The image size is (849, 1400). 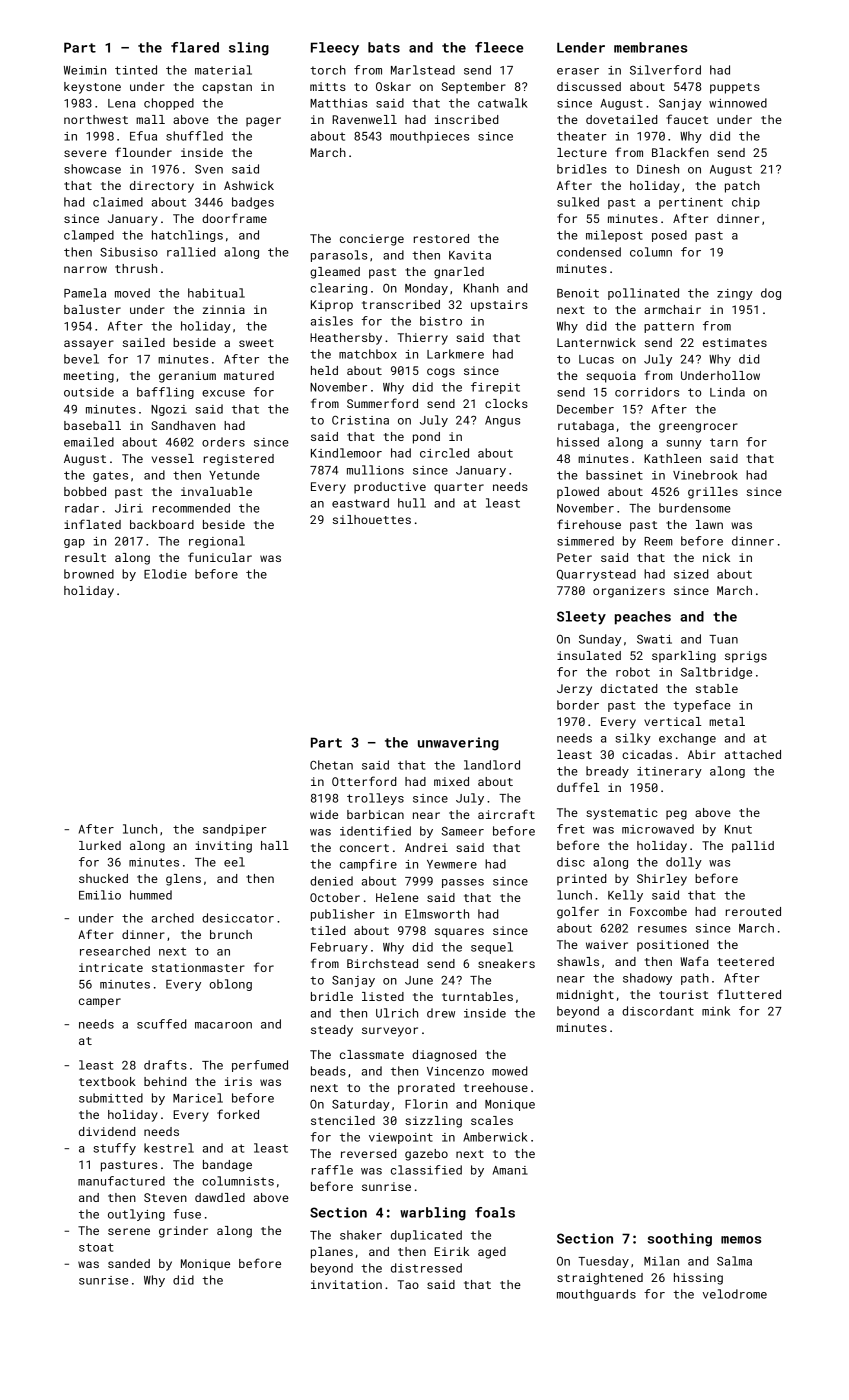 I want to click on intricate, so click(x=111, y=967).
